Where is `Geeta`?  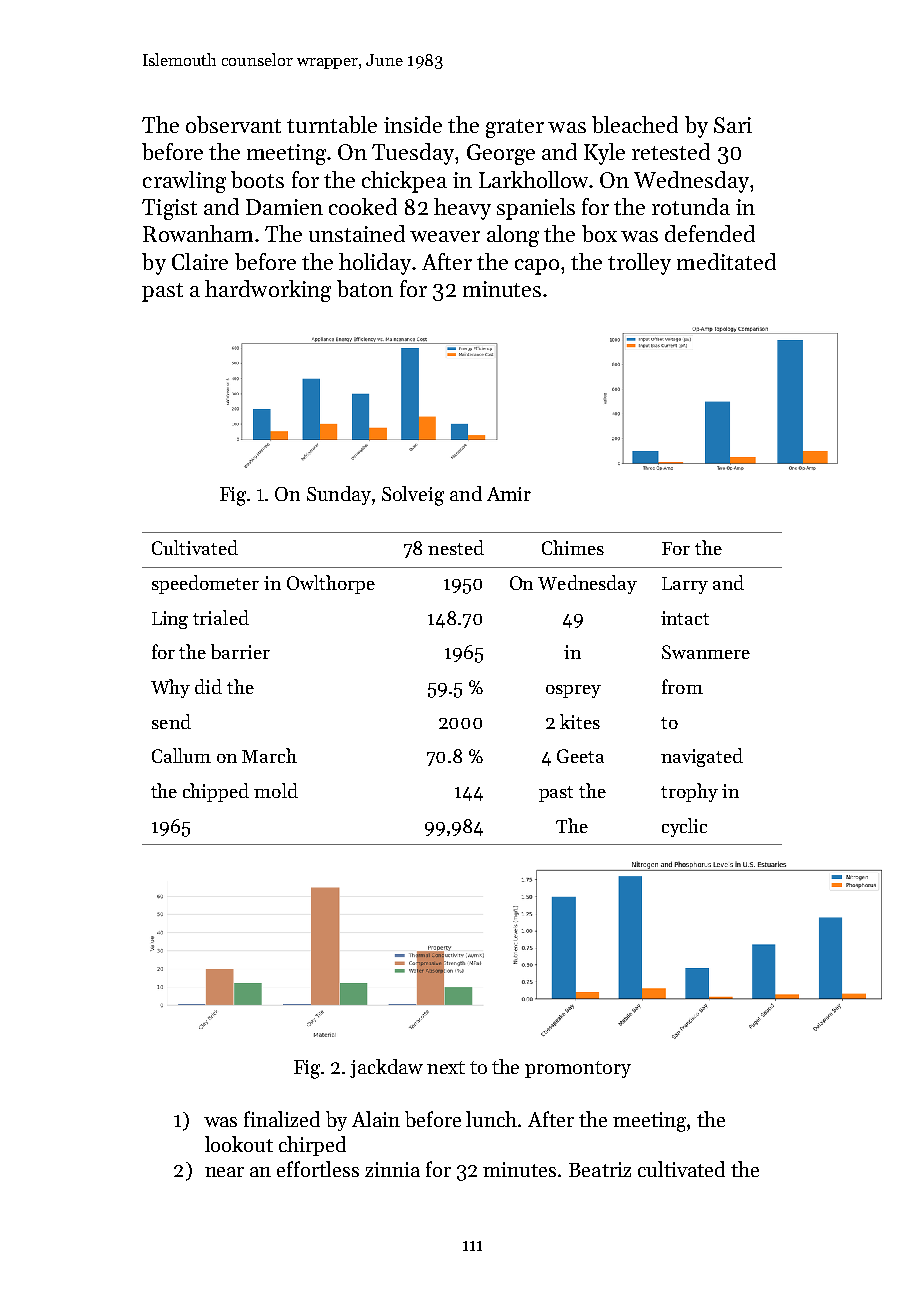 Geeta is located at coordinates (580, 756).
